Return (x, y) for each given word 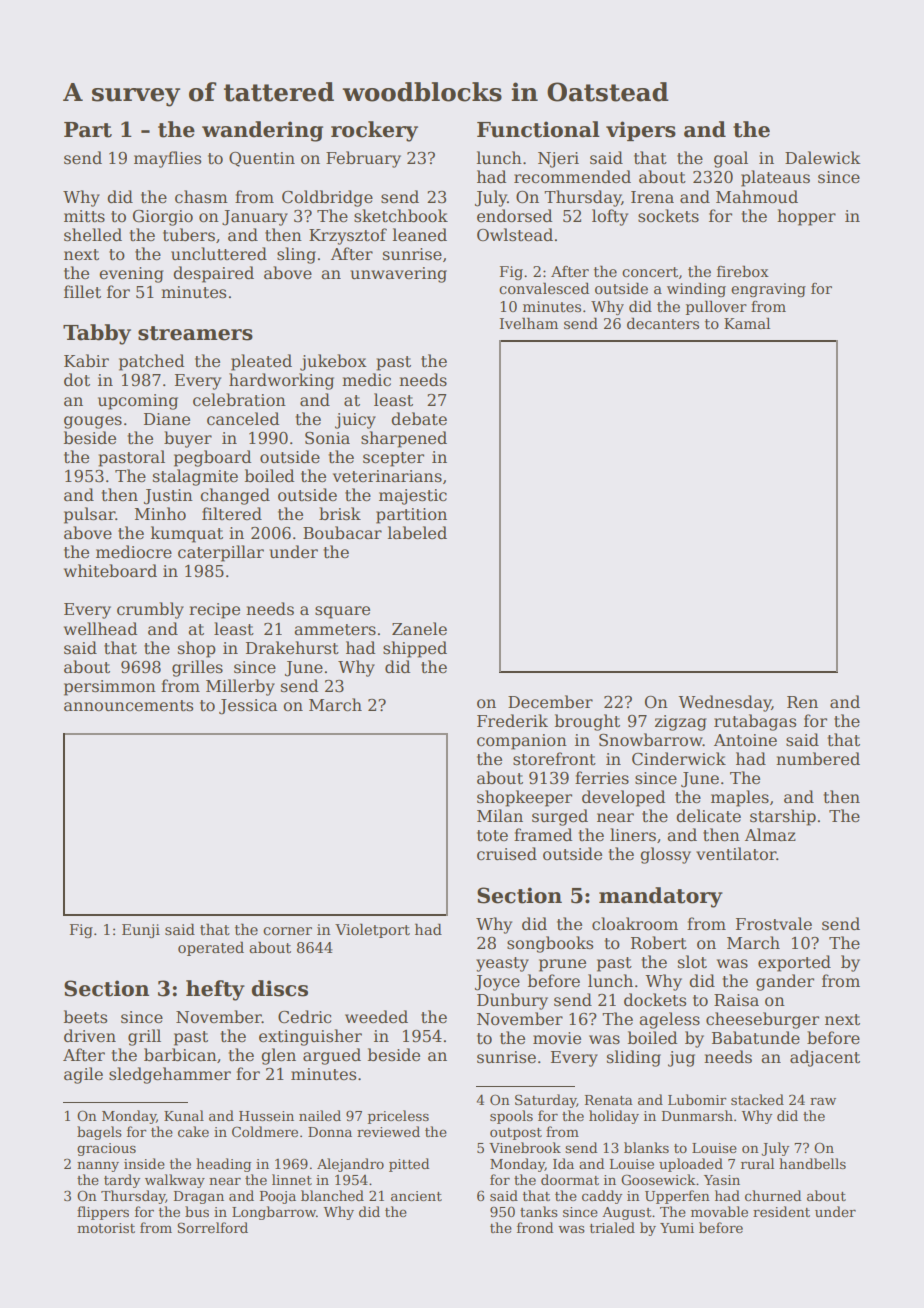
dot (77, 380)
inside (144, 1163)
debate (419, 419)
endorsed (514, 216)
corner (287, 931)
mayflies (167, 159)
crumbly (150, 610)
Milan (500, 815)
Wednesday (724, 703)
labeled (417, 533)
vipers (641, 131)
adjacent (825, 1058)
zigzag (681, 723)
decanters (663, 323)
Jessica (248, 707)
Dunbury (512, 1001)
